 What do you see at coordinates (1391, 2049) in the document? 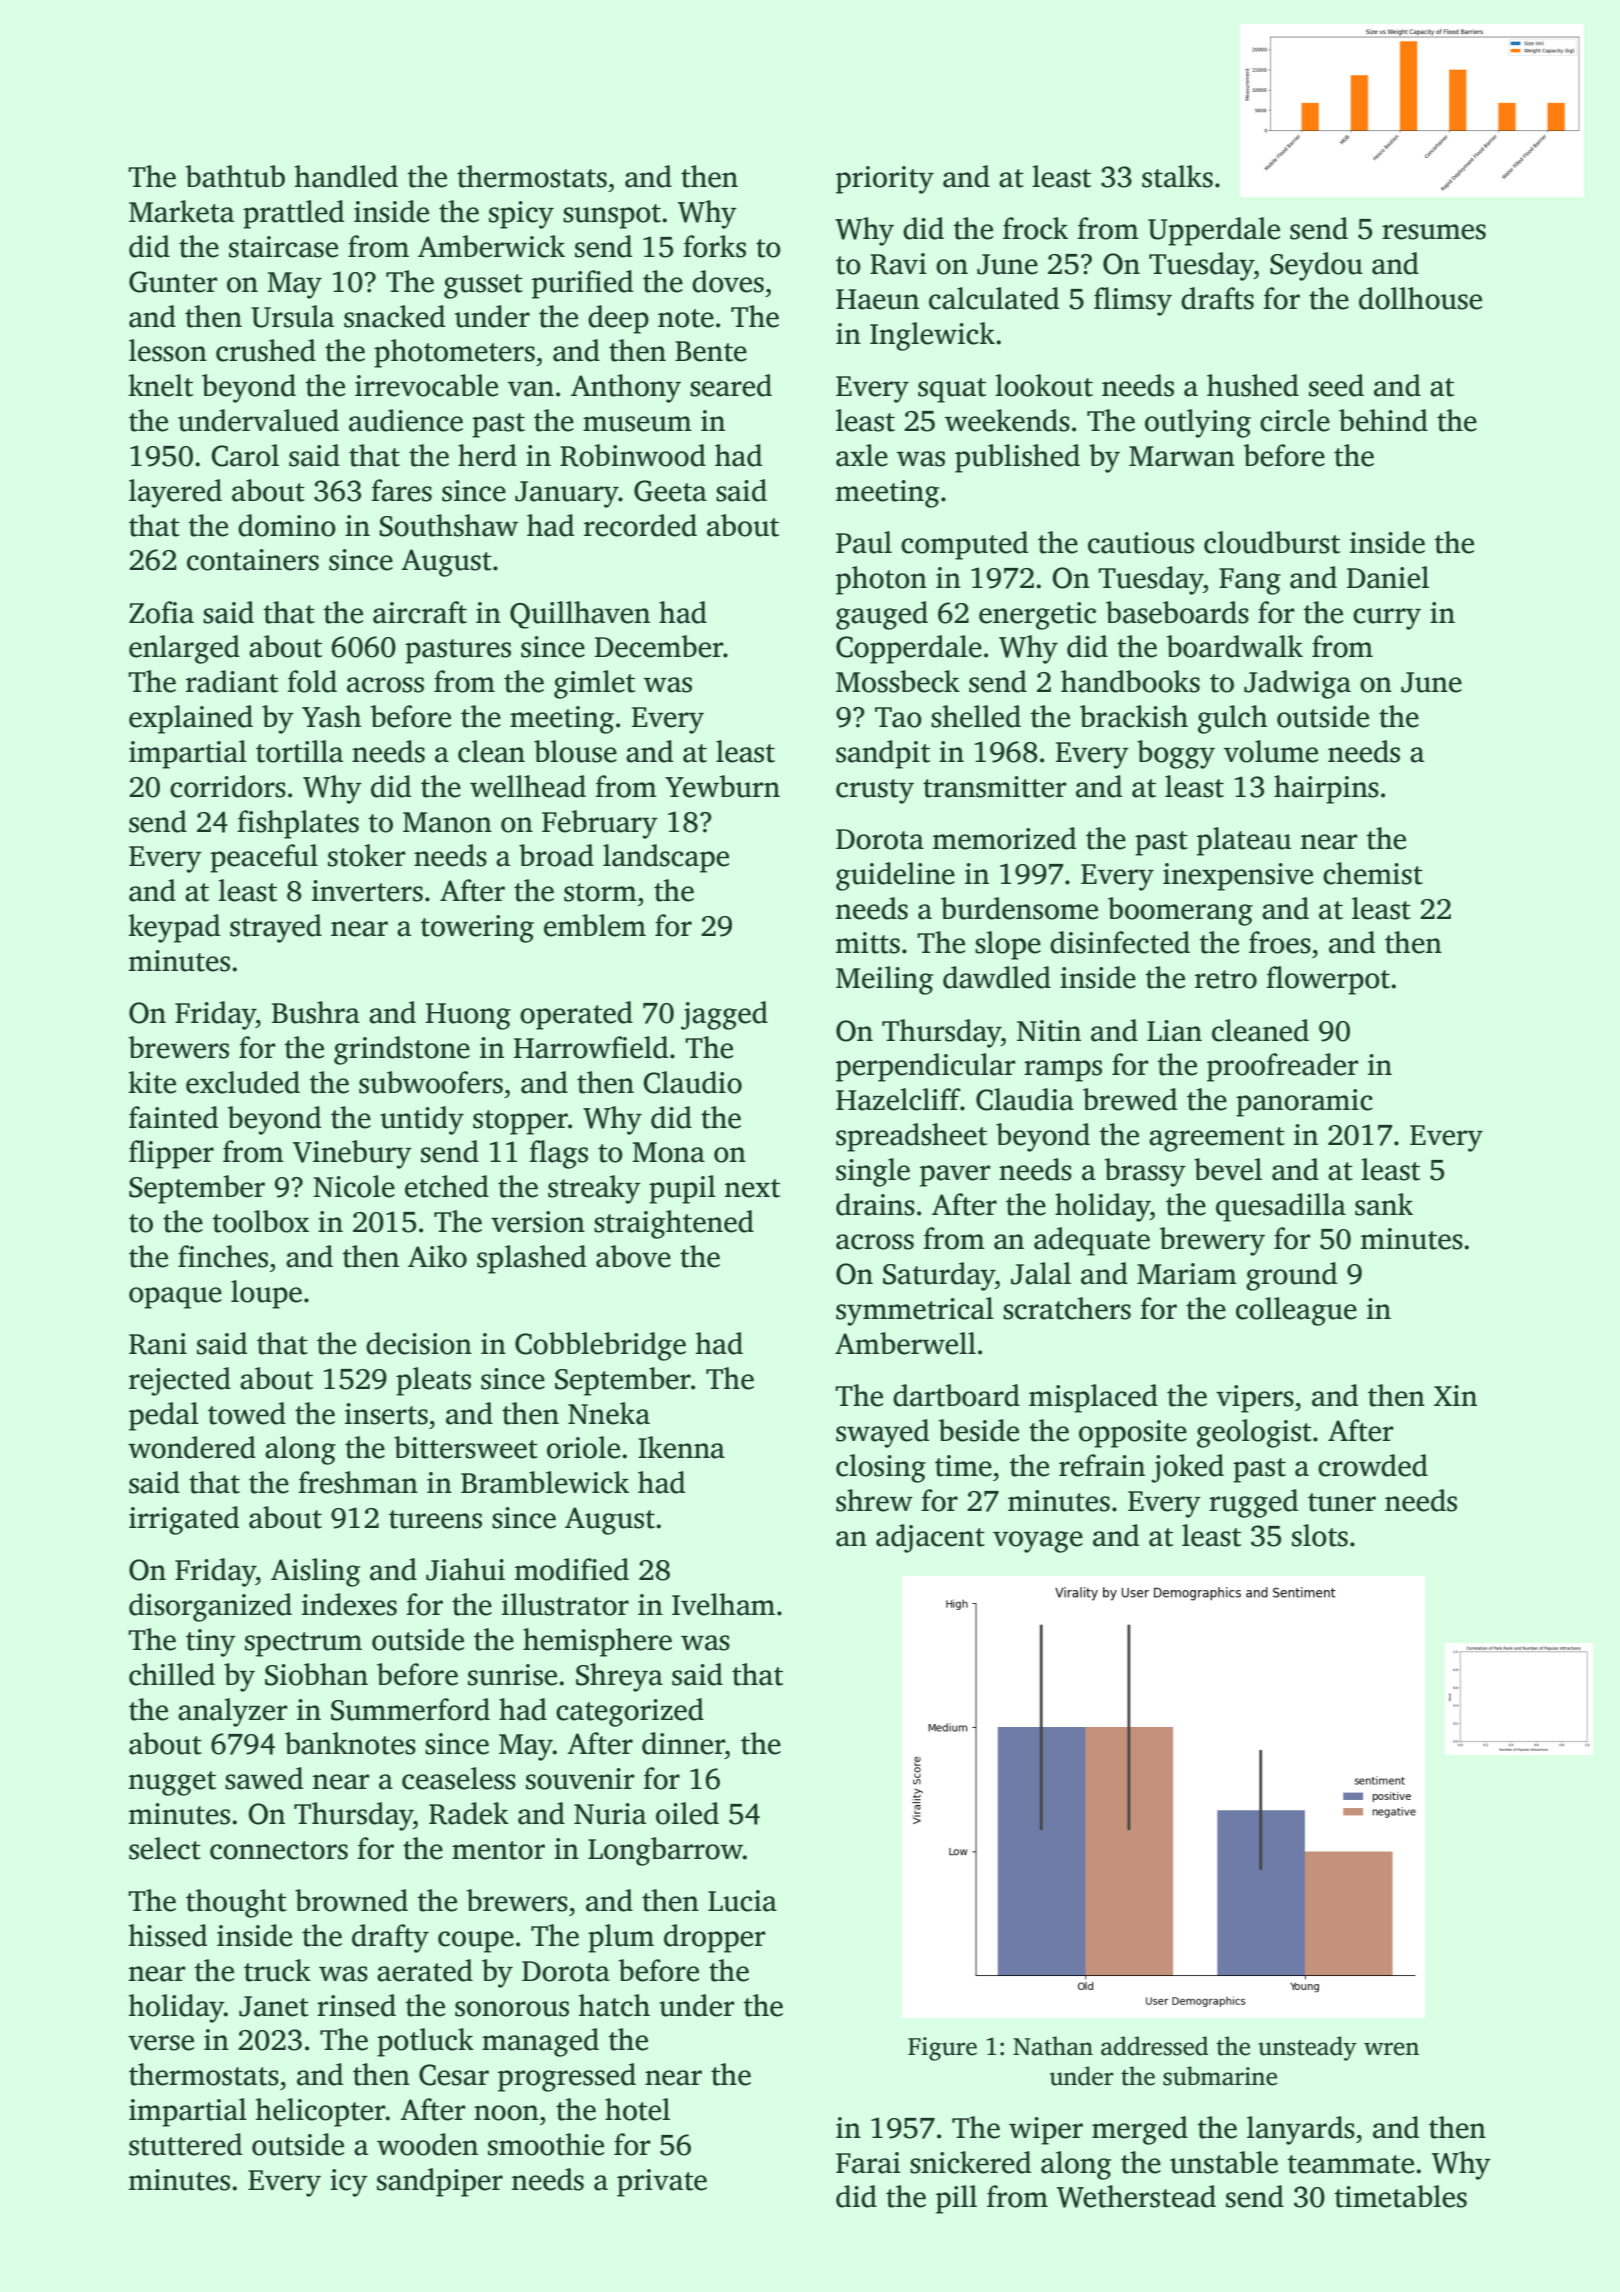
I see `wren` at bounding box center [1391, 2049].
